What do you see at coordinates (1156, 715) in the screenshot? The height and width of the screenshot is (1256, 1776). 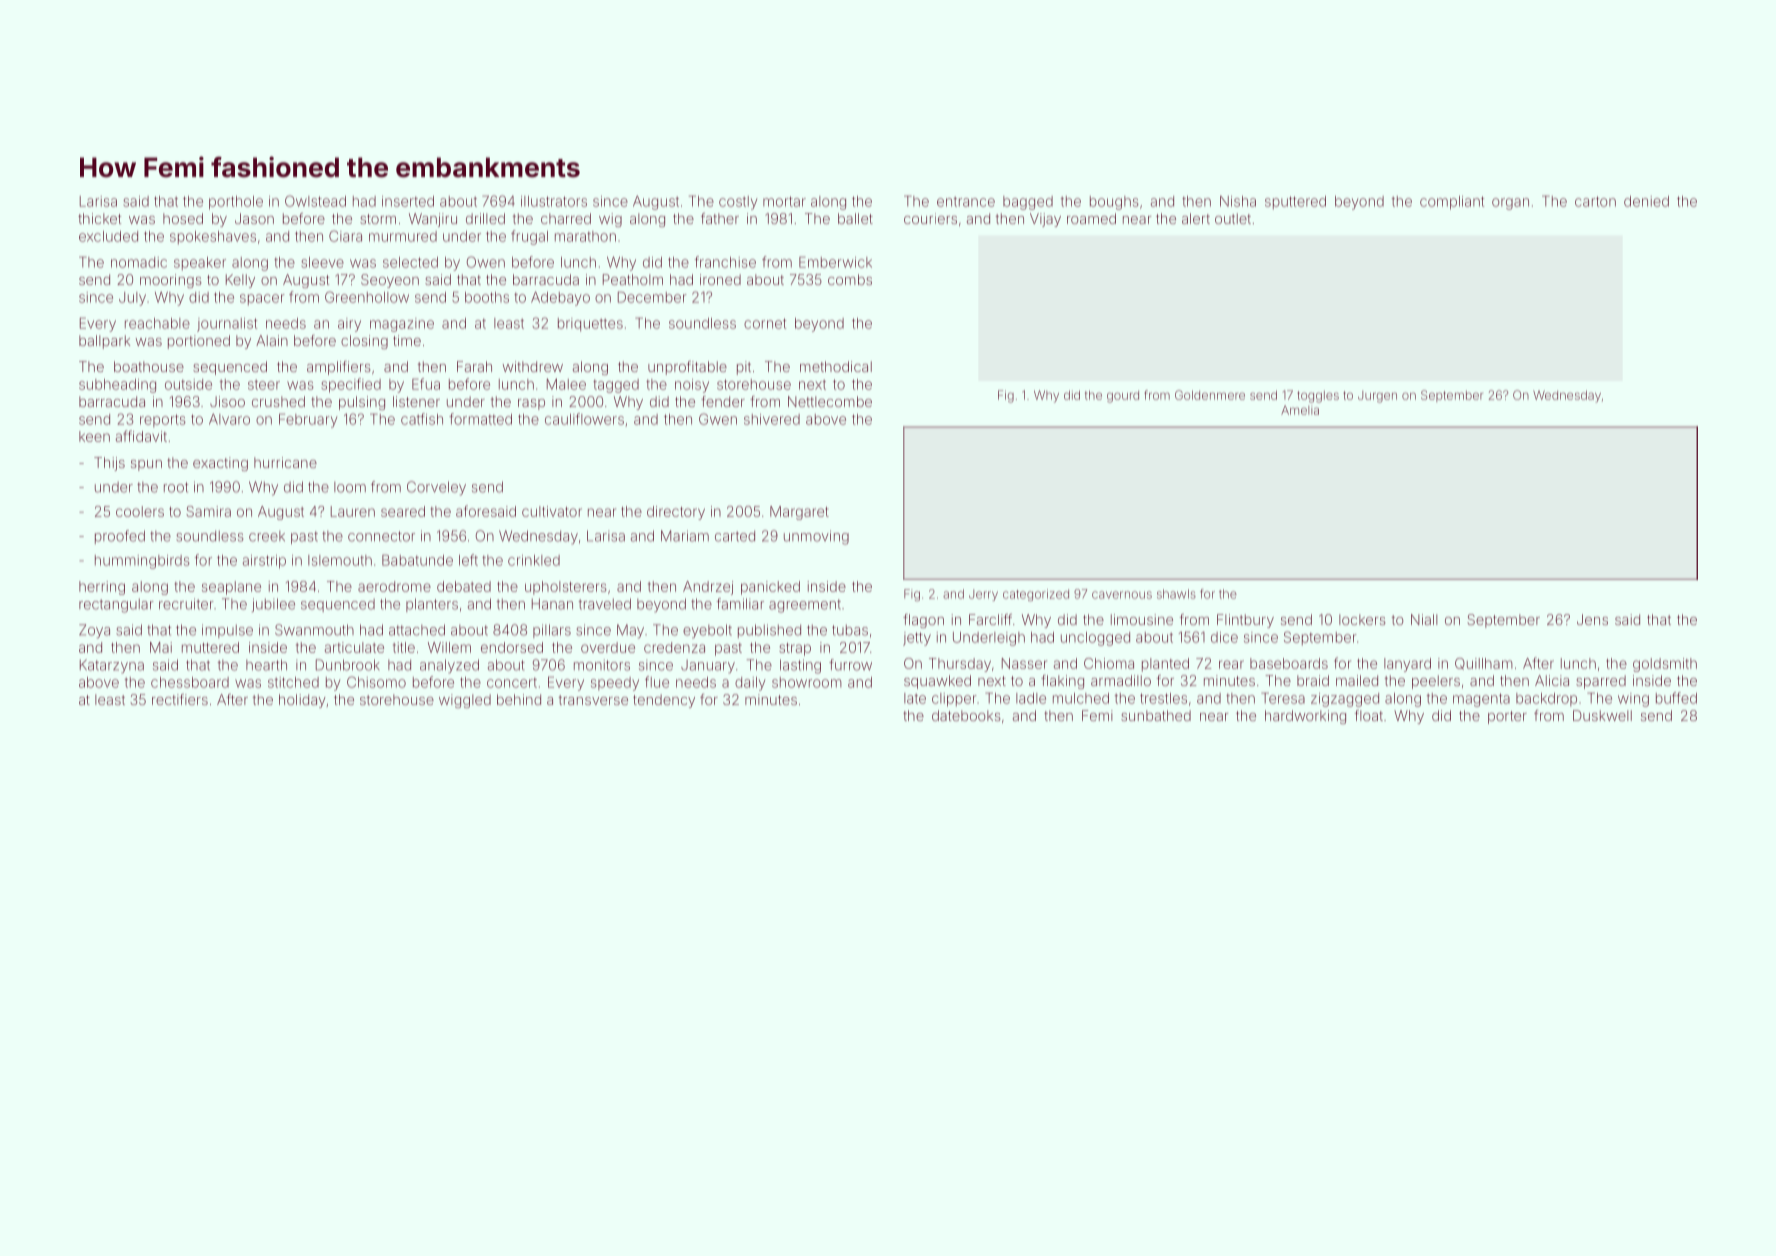 I see `sunbathed` at bounding box center [1156, 715].
